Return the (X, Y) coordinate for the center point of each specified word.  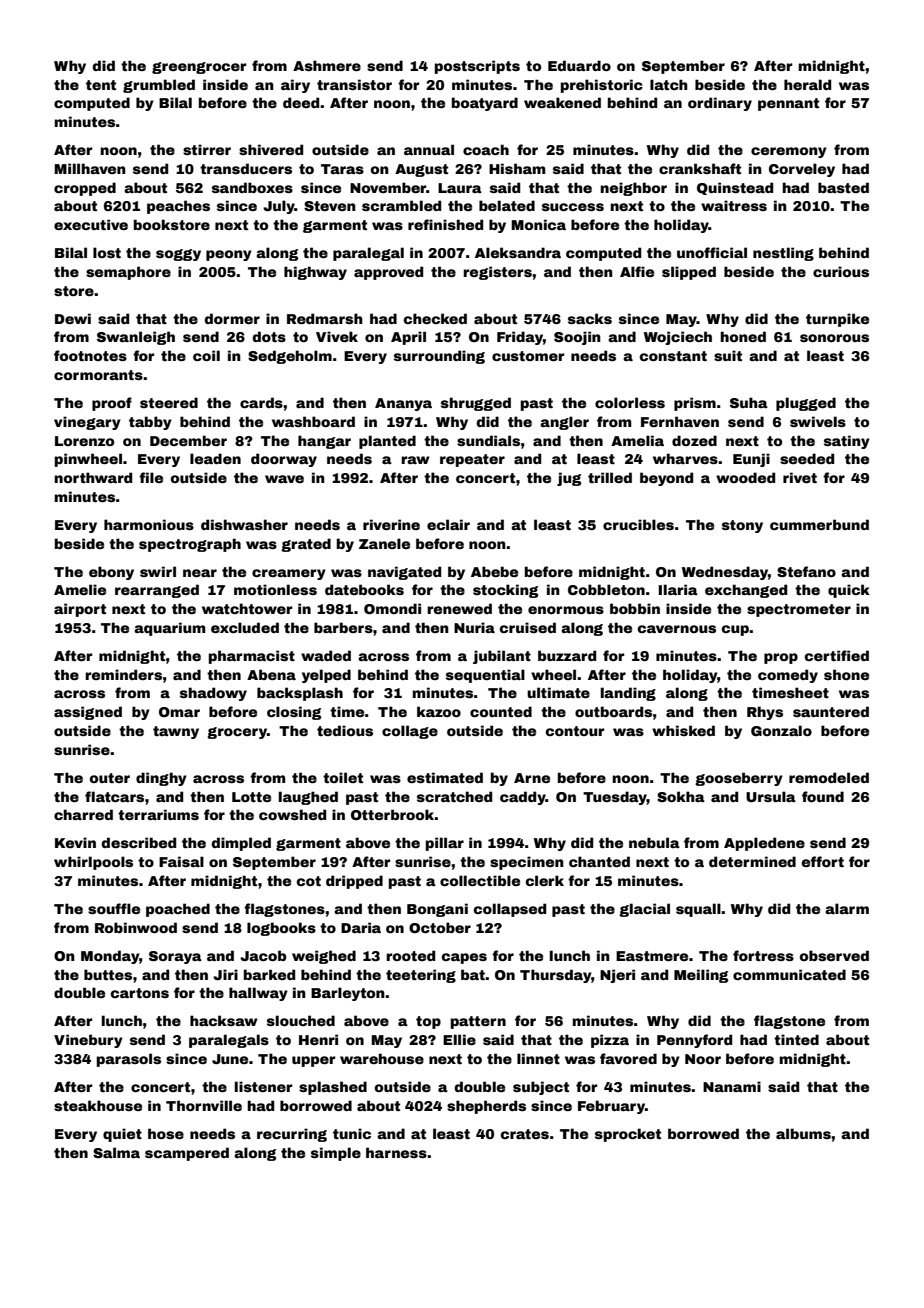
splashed (333, 1088)
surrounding (439, 357)
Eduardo (579, 65)
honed (743, 336)
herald (807, 84)
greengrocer (199, 68)
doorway (284, 460)
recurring (292, 1135)
